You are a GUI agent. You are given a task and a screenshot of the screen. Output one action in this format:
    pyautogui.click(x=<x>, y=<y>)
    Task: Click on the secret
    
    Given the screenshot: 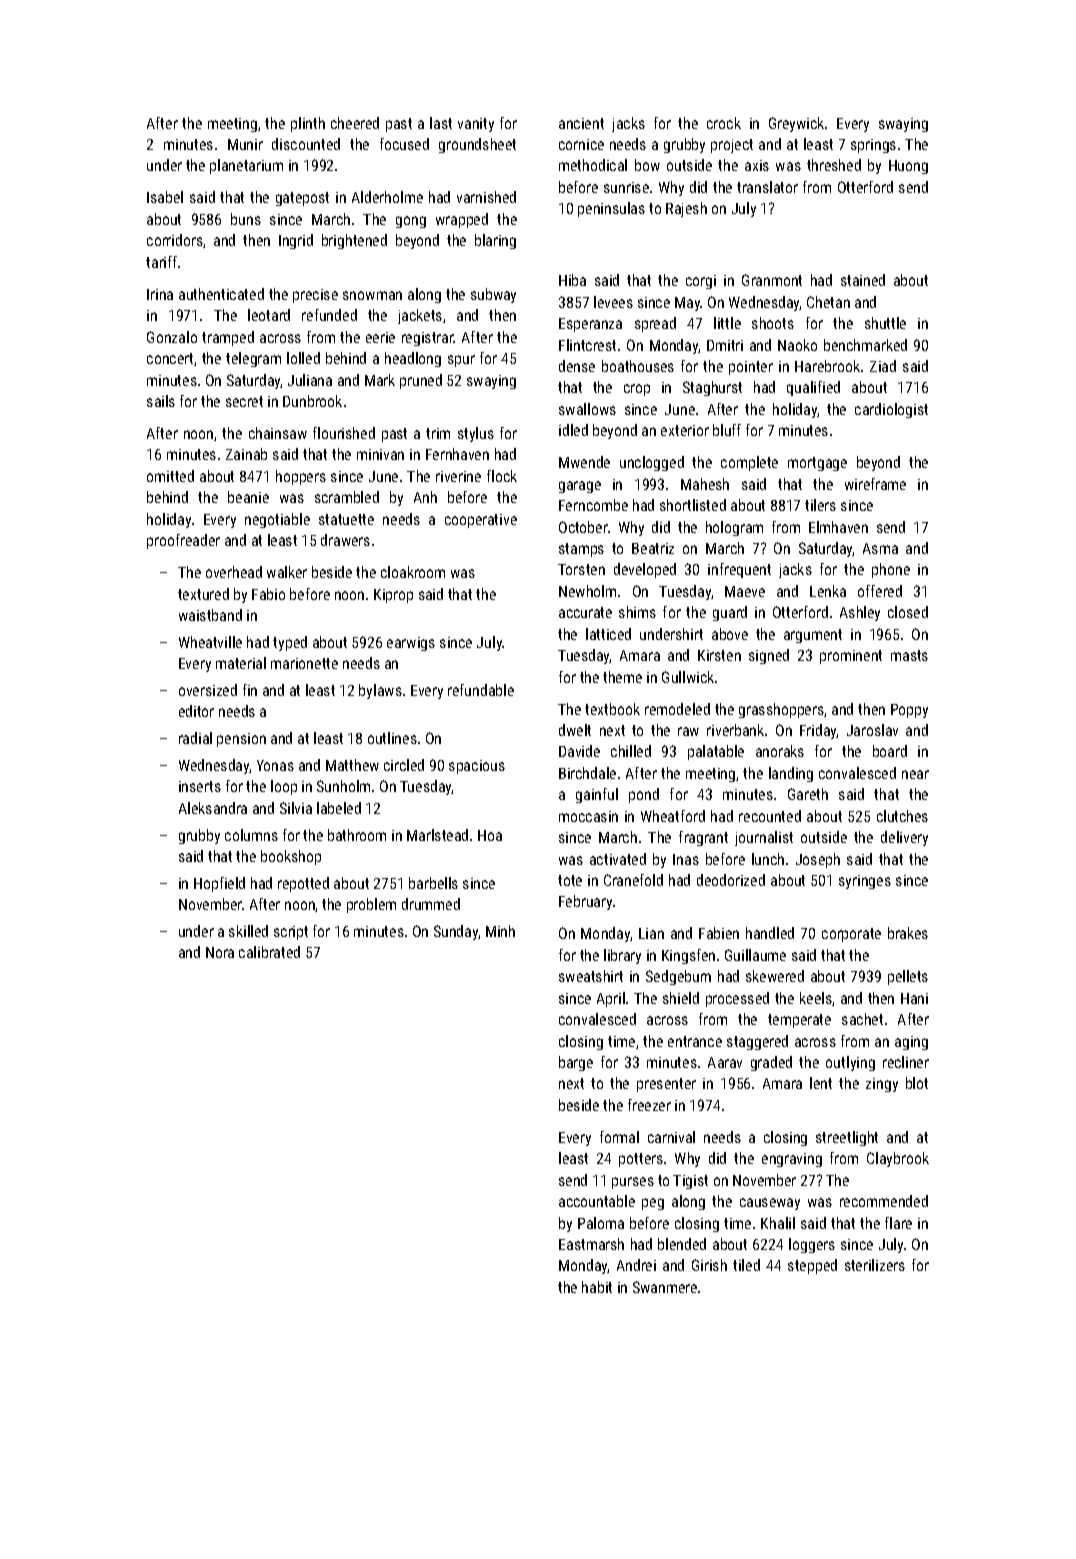 What is the action you would take?
    pyautogui.click(x=244, y=401)
